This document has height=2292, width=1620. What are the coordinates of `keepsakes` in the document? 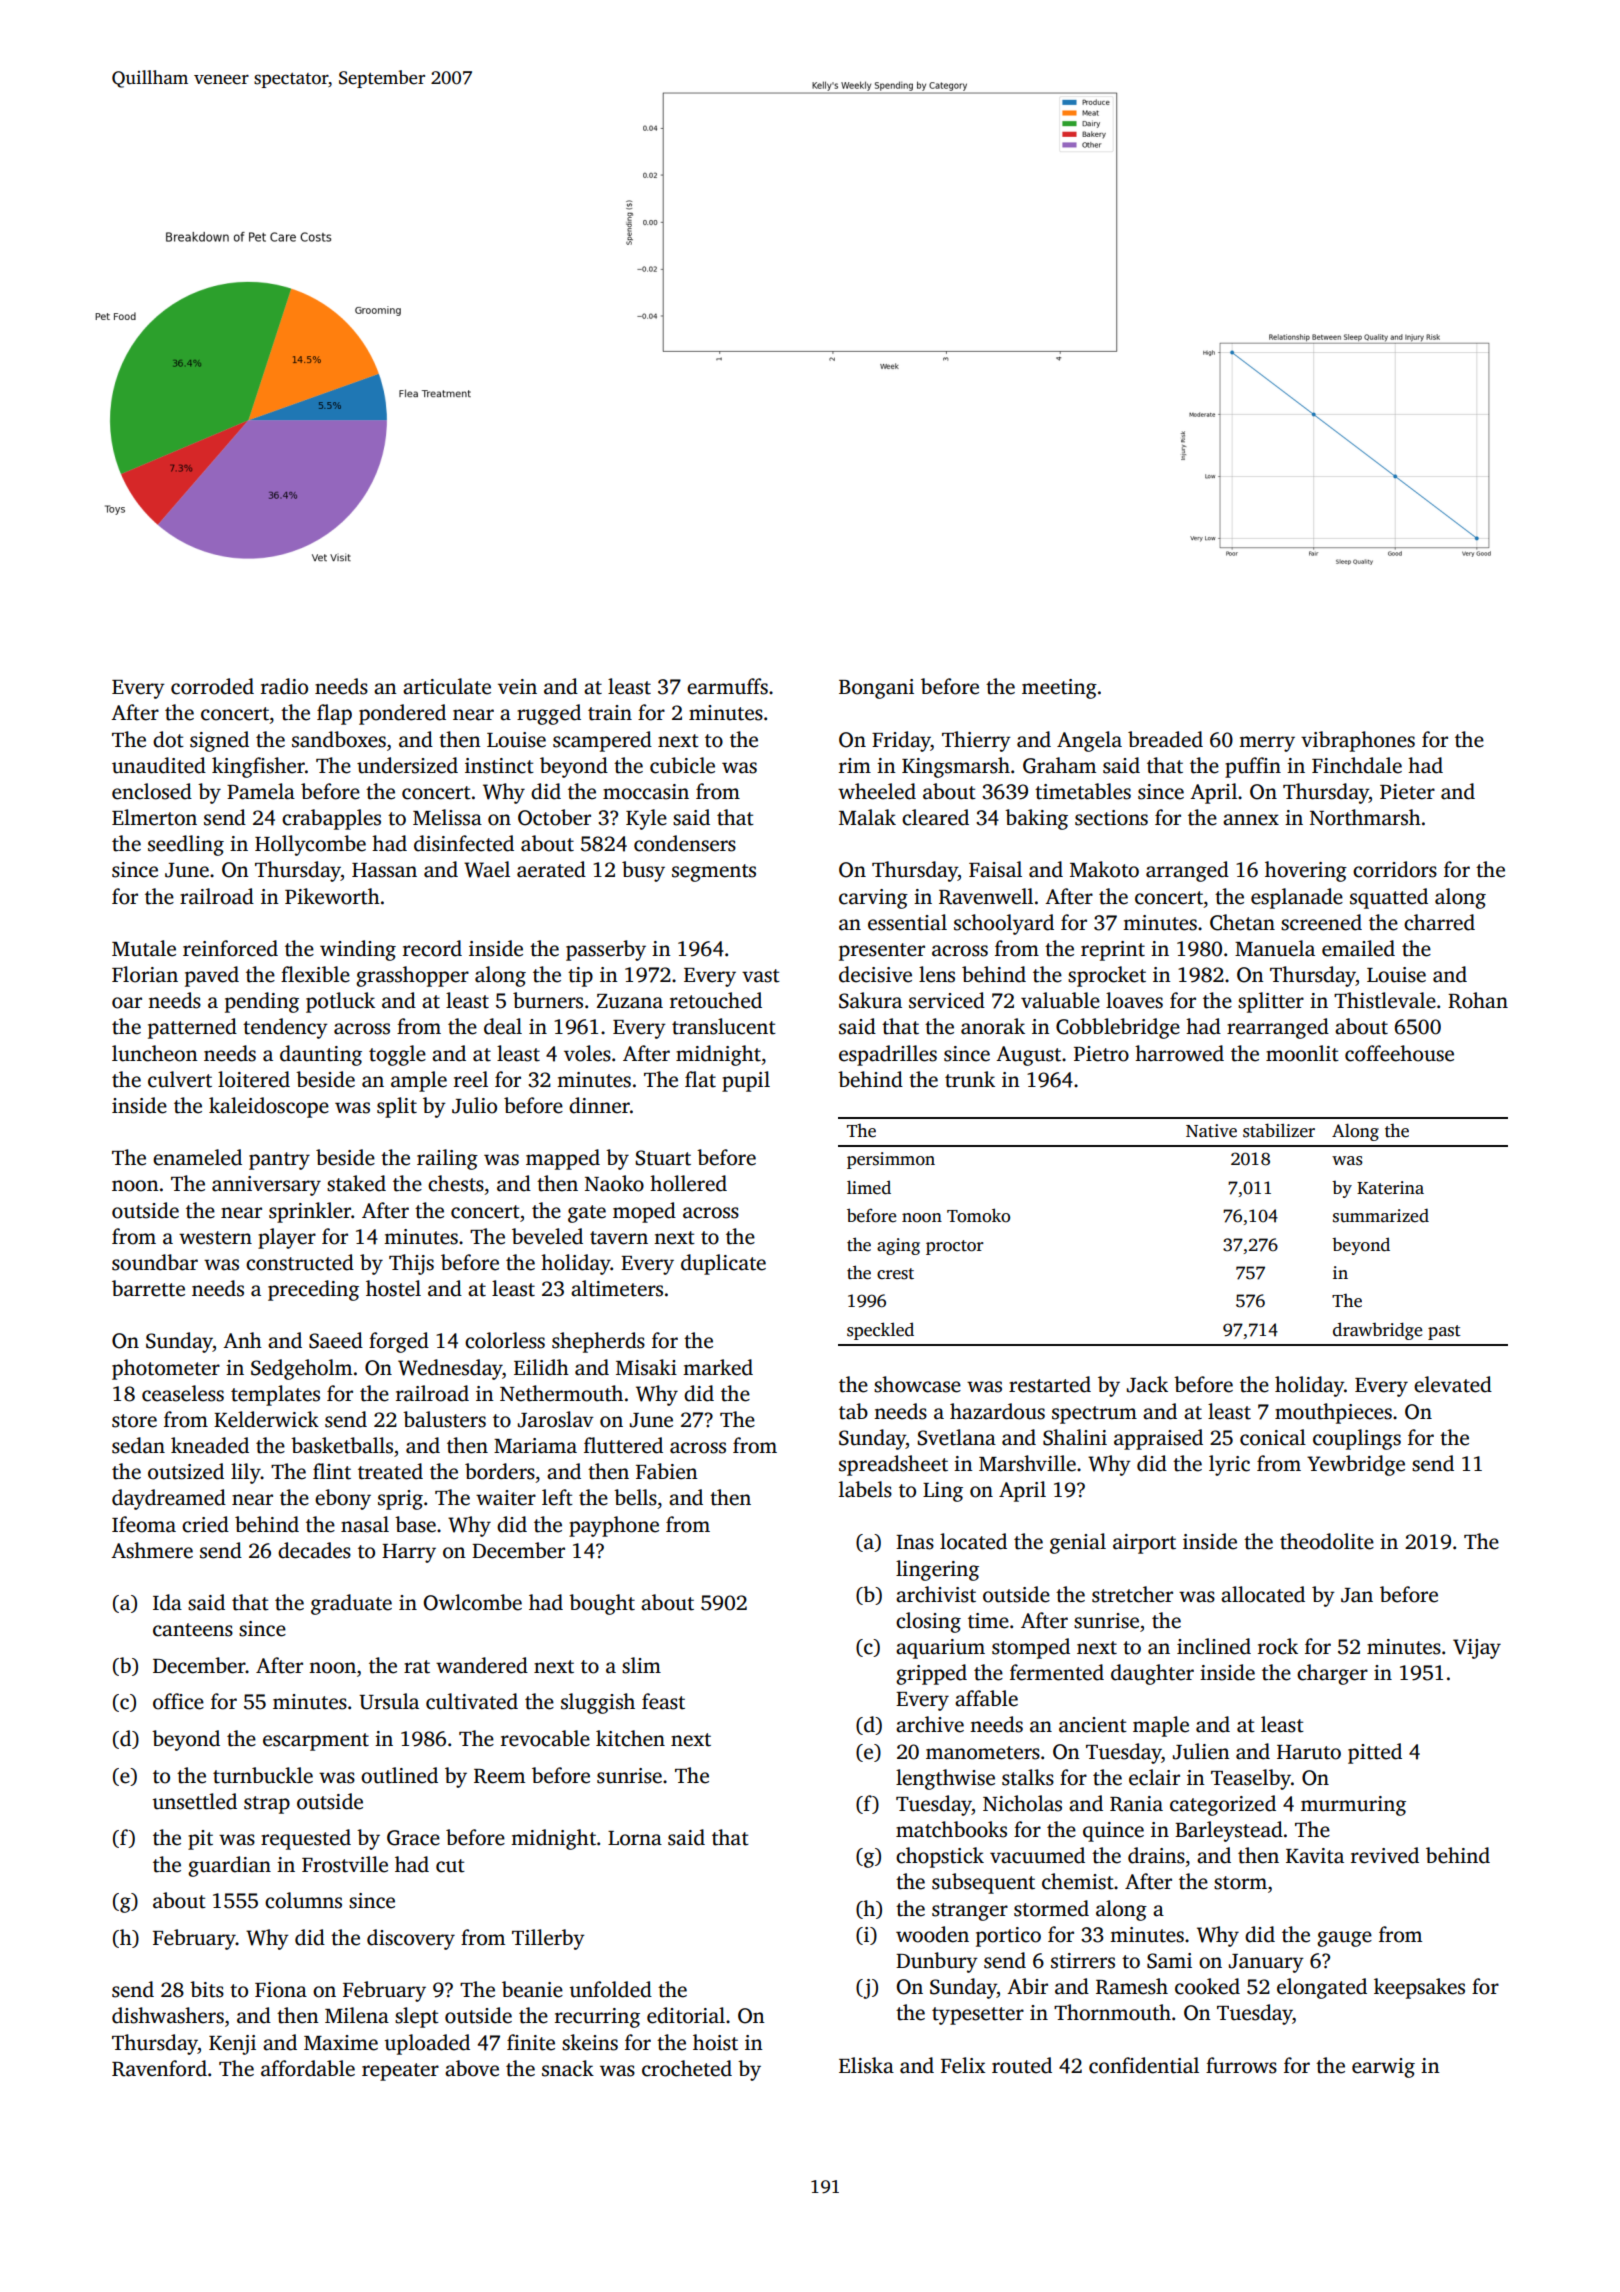 It's located at (1419, 1988).
